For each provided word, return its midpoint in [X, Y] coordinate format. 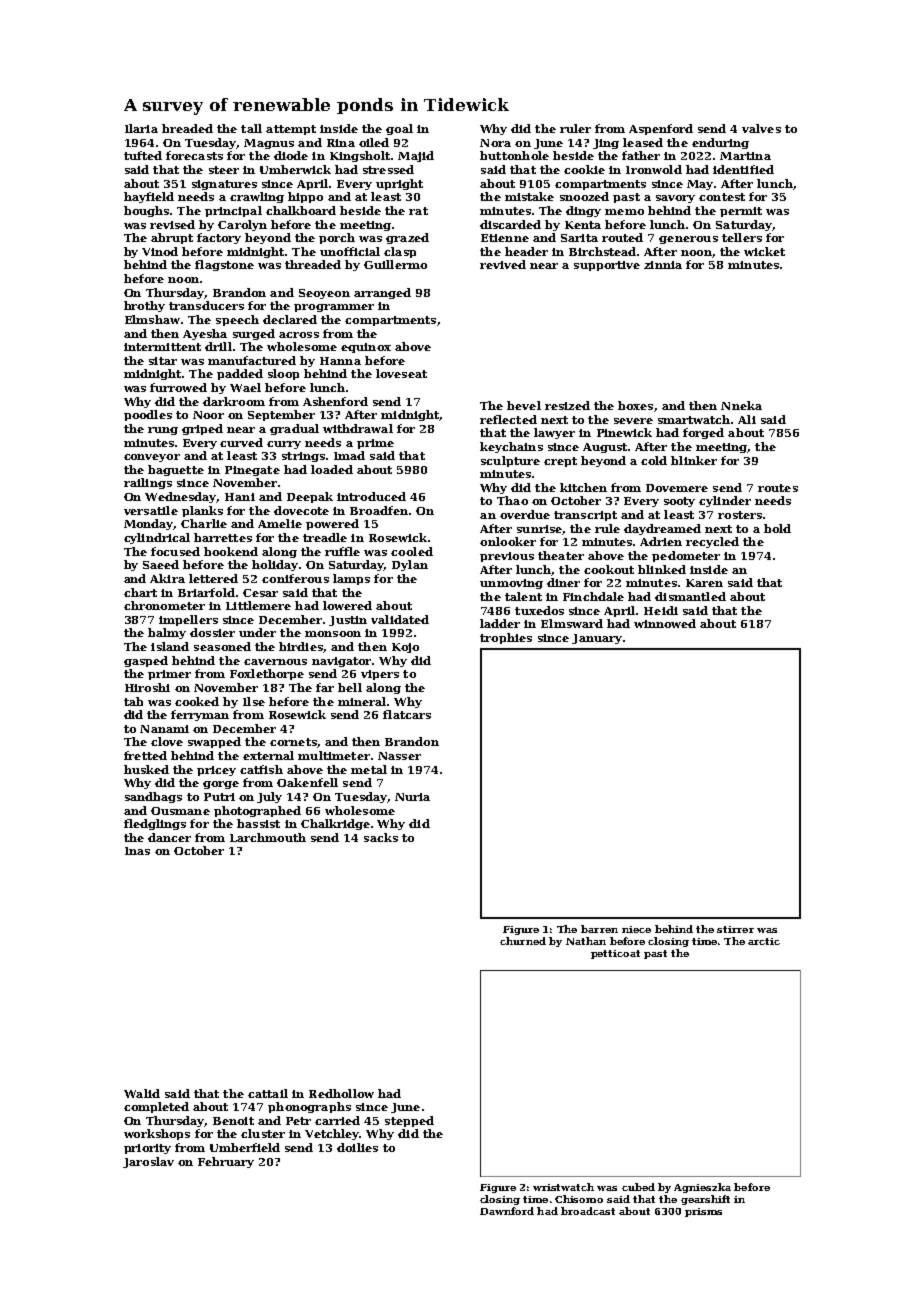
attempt [291, 130]
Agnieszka [702, 1188]
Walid [142, 1093]
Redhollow [341, 1093]
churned [523, 941]
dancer [169, 837]
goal [399, 129]
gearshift [705, 1200]
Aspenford [661, 129]
